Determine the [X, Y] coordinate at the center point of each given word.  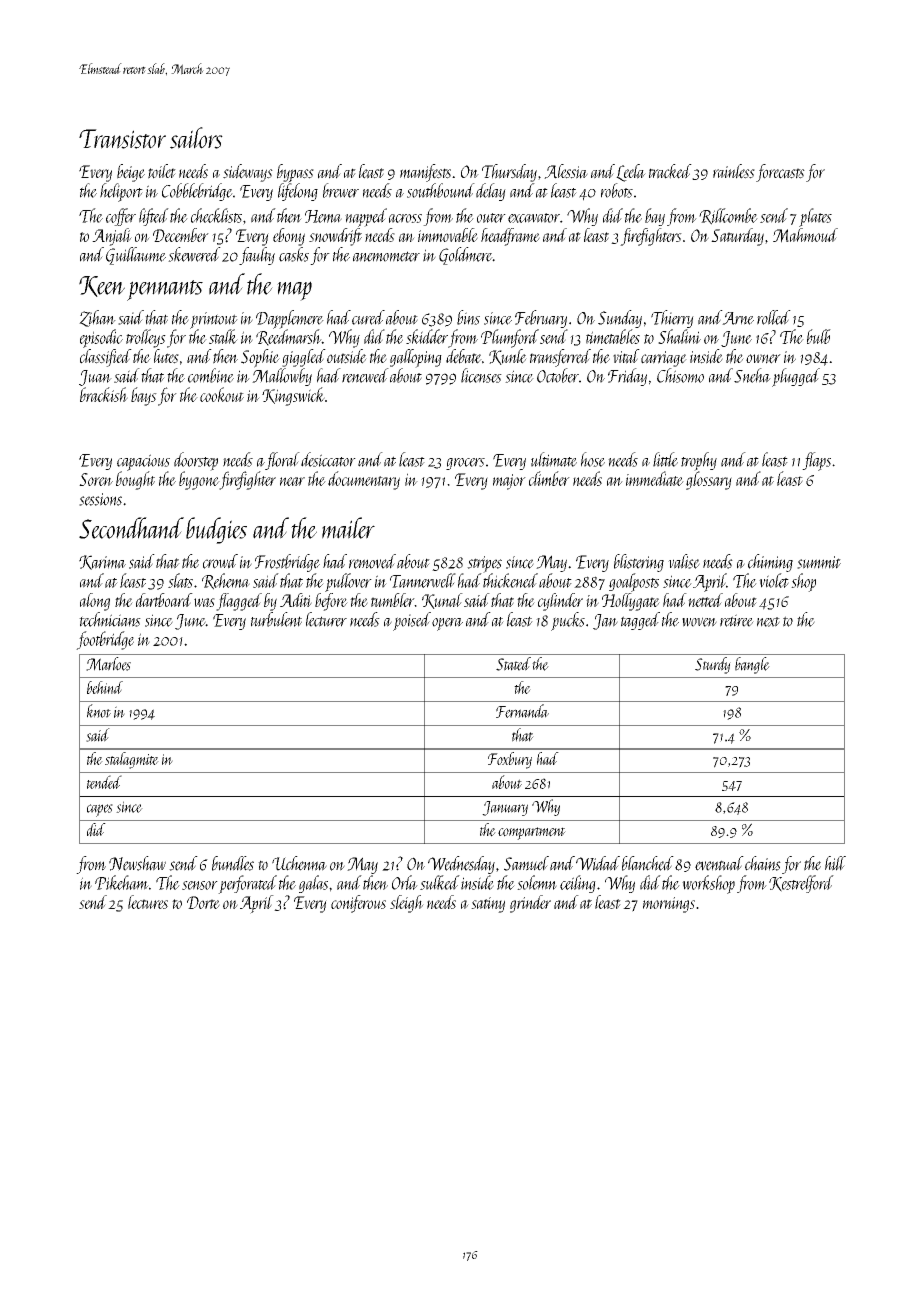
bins [468, 317]
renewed [365, 375]
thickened [510, 580]
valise [684, 561]
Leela [631, 173]
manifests [425, 173]
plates [815, 217]
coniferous [358, 904]
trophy [699, 461]
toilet [162, 171]
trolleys [146, 338]
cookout [222, 394]
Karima [102, 562]
